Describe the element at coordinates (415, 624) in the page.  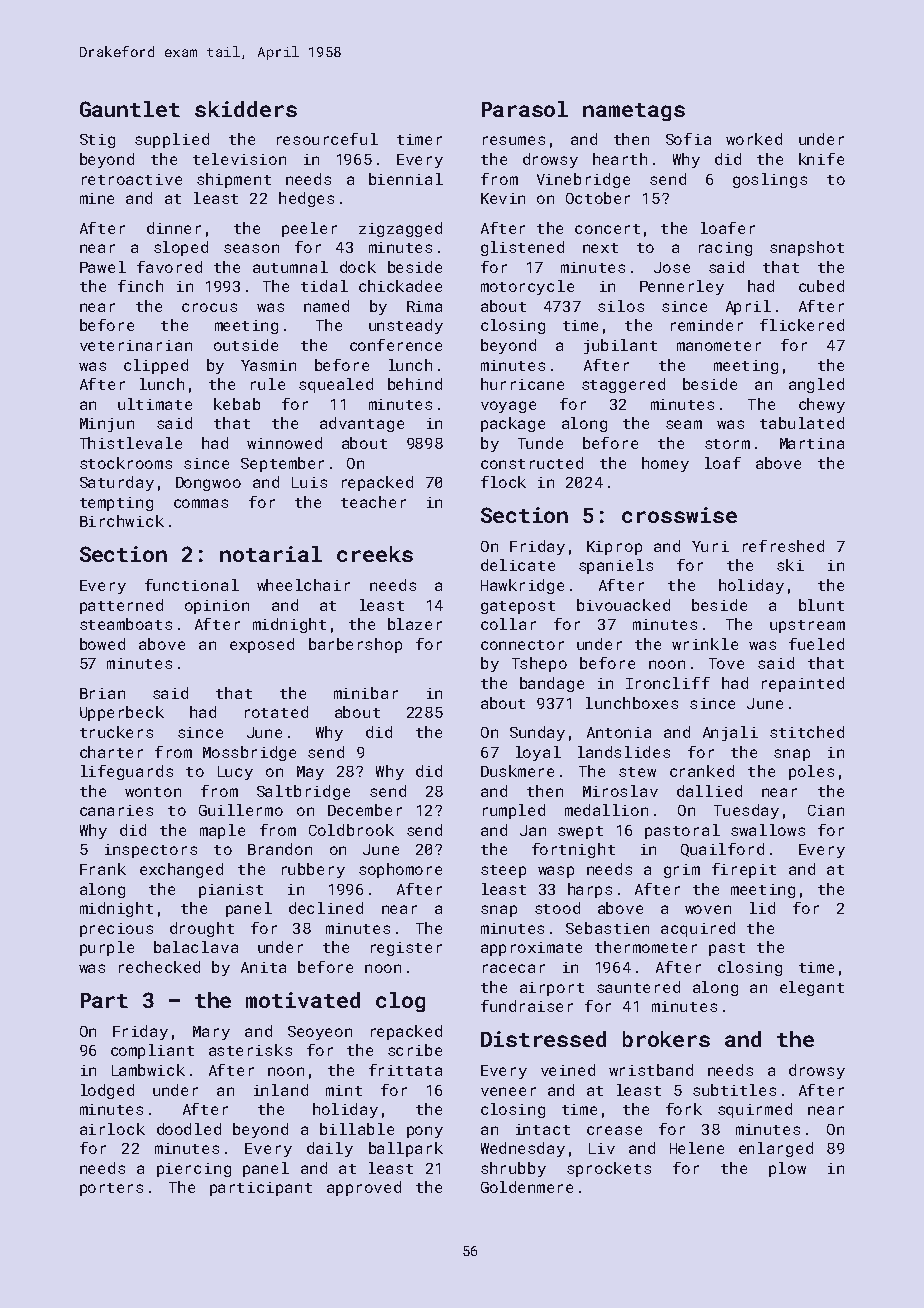
I see `blazer` at that location.
